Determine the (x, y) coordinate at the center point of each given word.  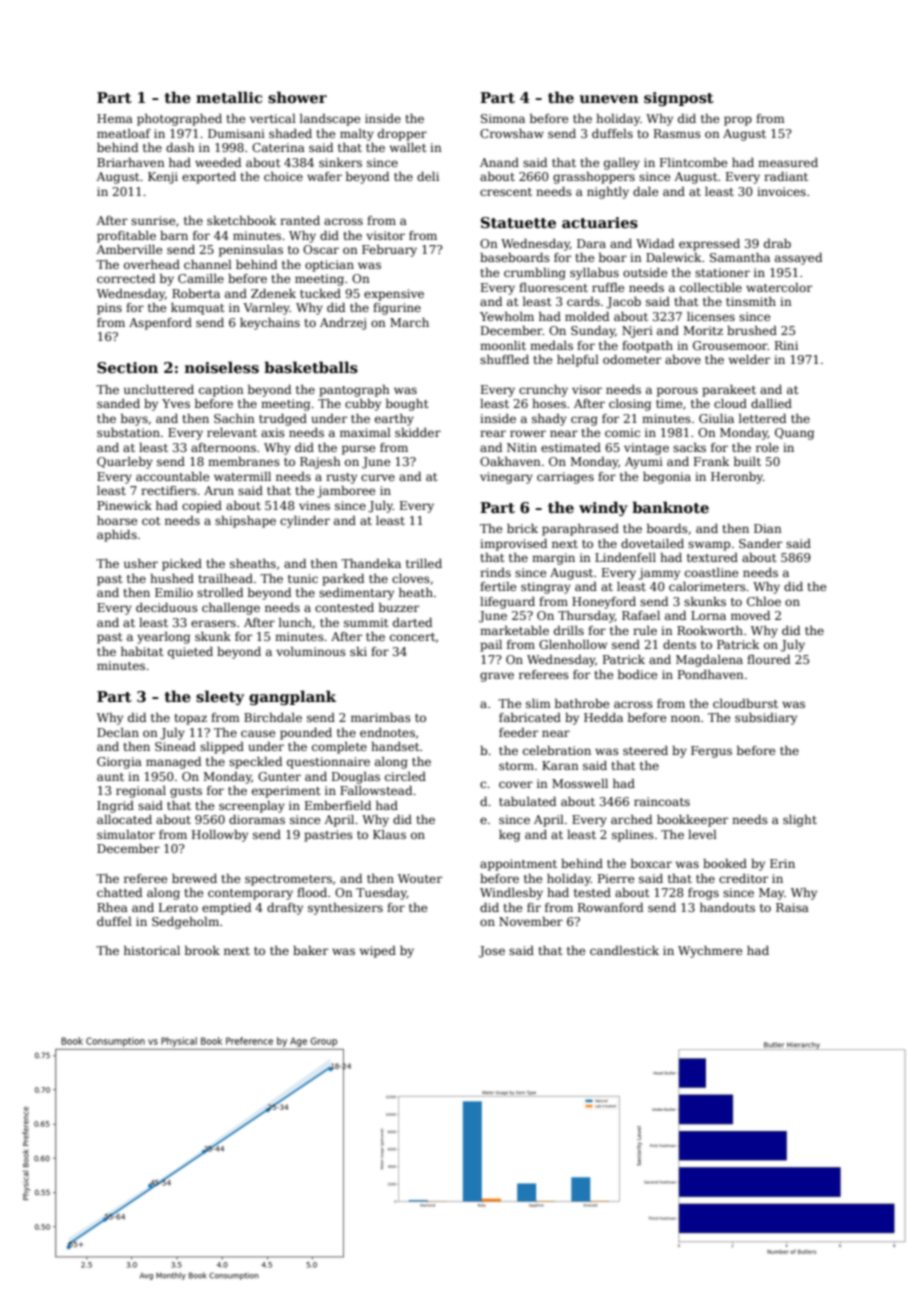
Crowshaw (512, 133)
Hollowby (220, 836)
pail (491, 646)
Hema (115, 118)
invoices (781, 191)
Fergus (711, 752)
